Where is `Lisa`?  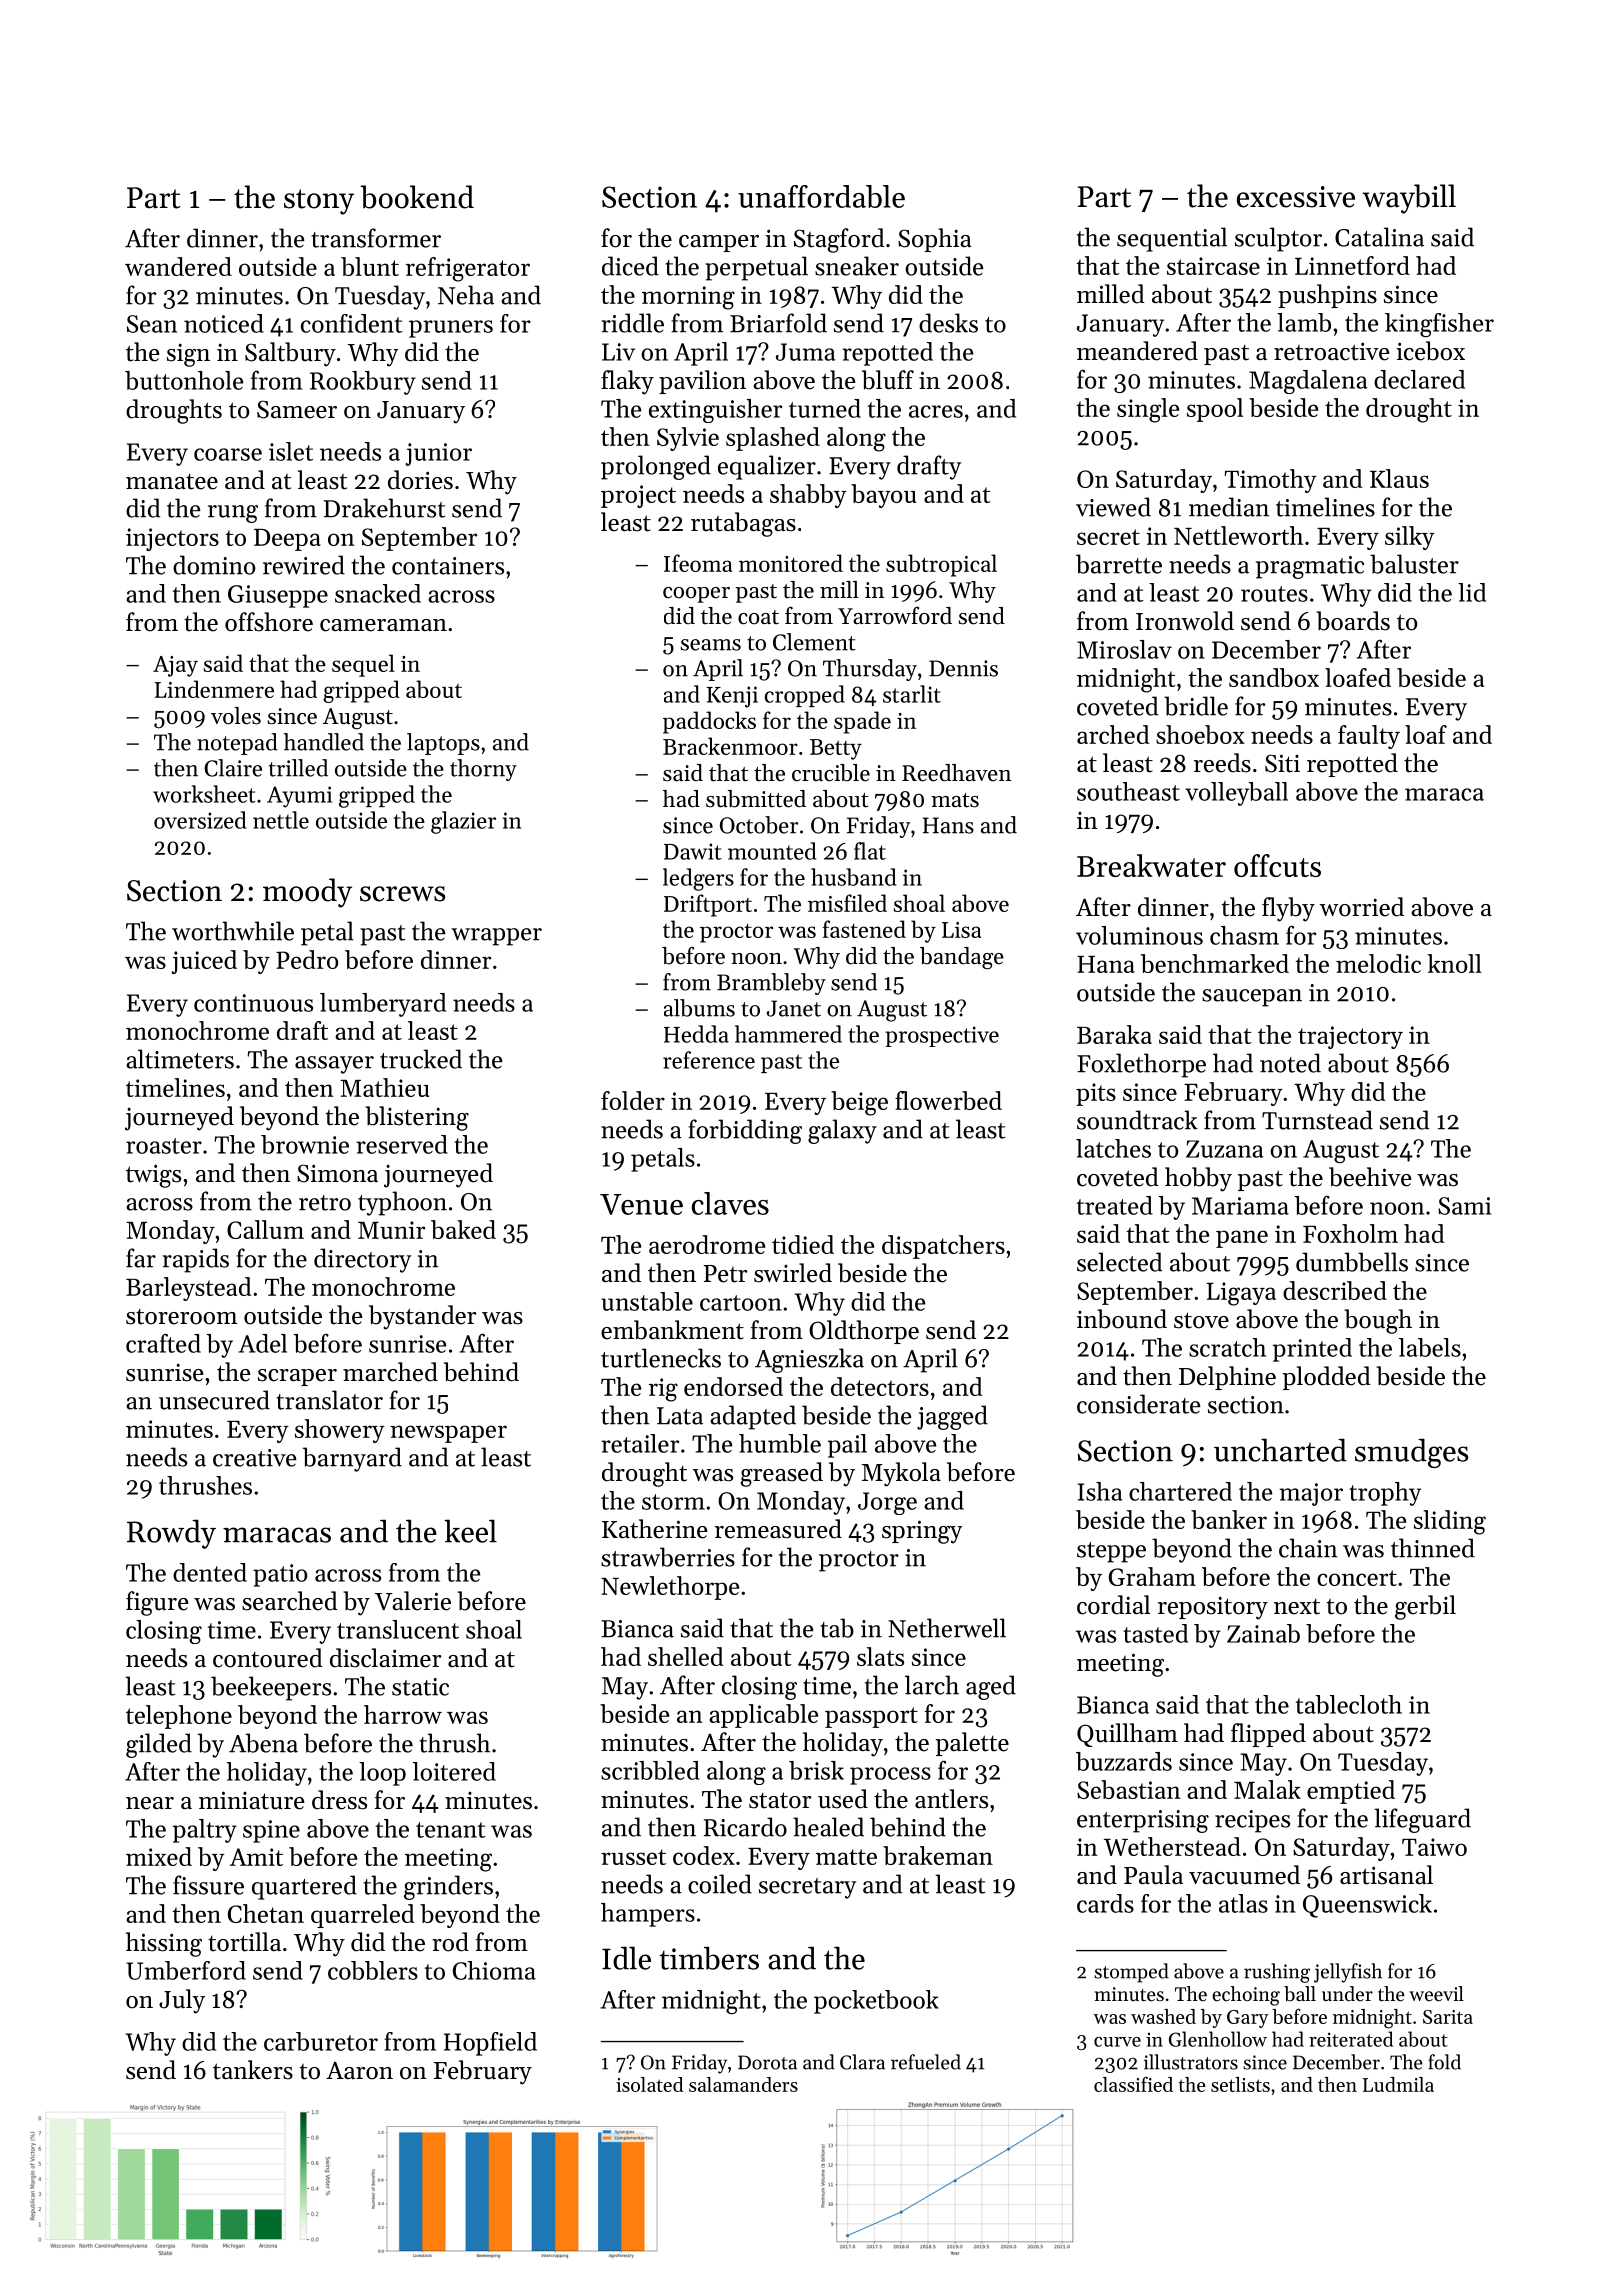 Lisa is located at coordinates (961, 930).
